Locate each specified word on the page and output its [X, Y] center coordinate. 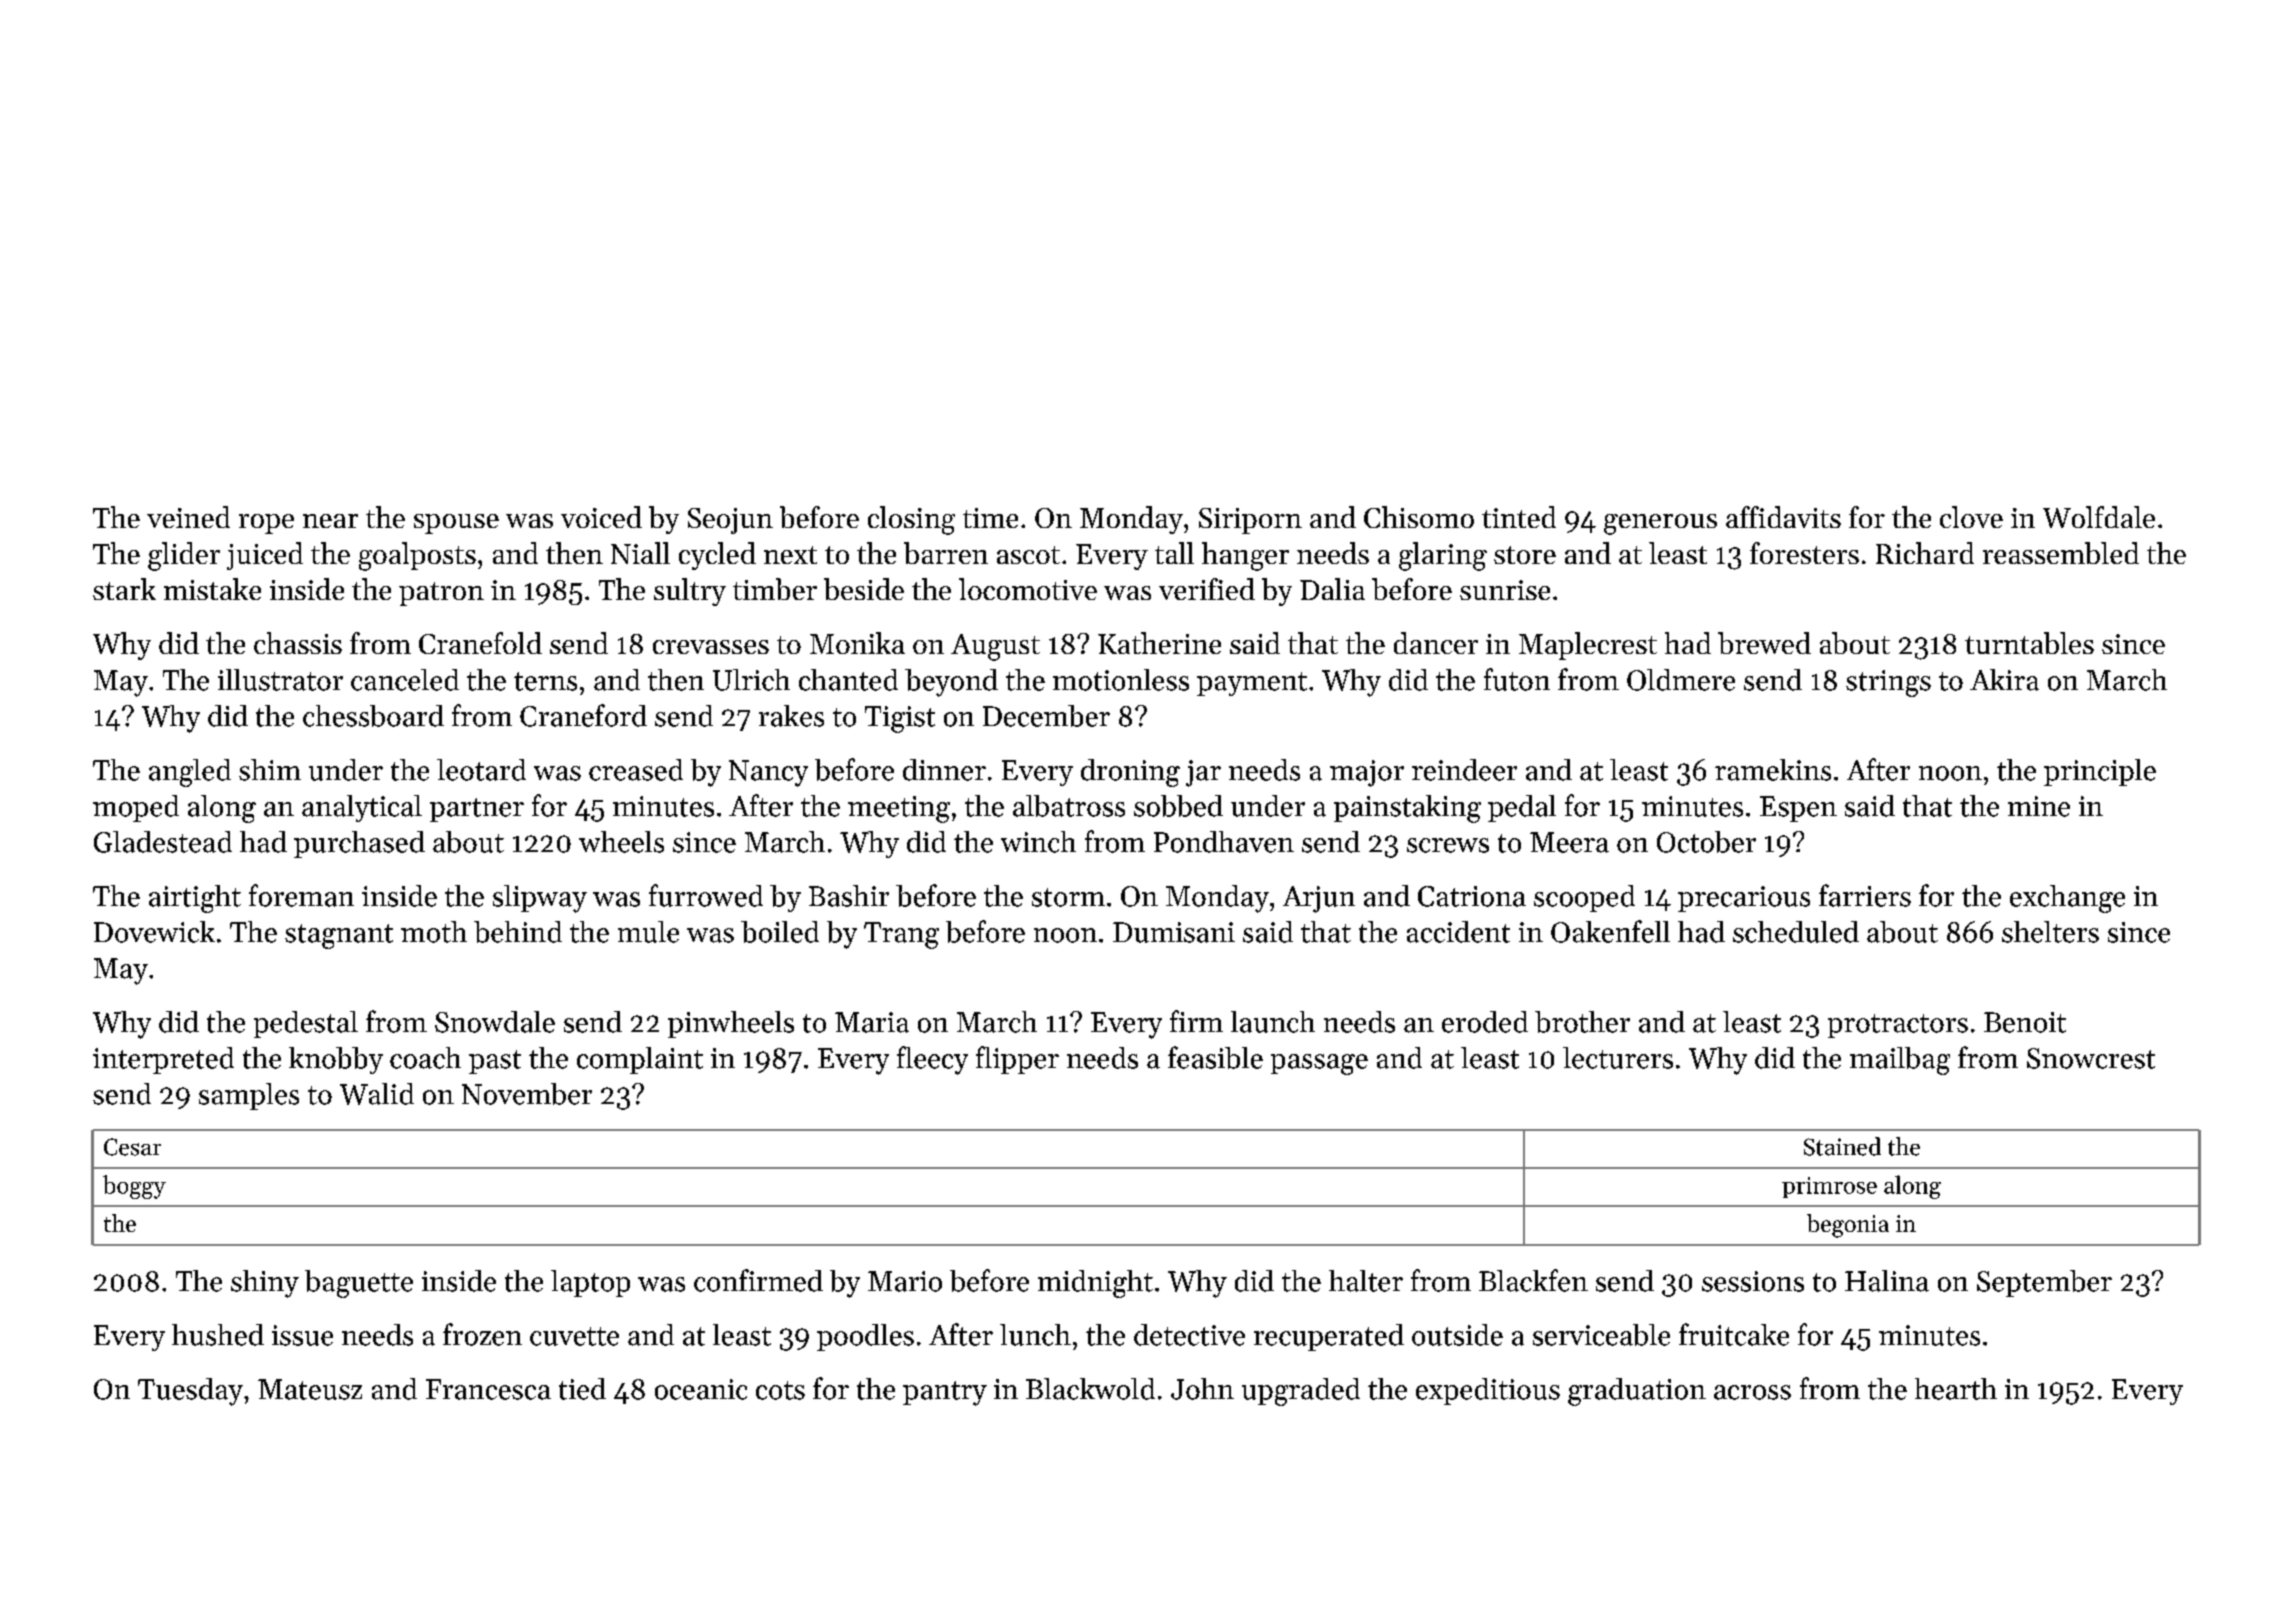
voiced [601, 517]
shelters [2050, 932]
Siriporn [1250, 521]
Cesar [132, 1147]
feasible [1215, 1057]
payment [1252, 684]
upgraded [1301, 1392]
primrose [1829, 1187]
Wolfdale [2099, 517]
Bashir [849, 896]
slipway [540, 899]
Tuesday [190, 1392]
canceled [405, 680]
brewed [1764, 643]
